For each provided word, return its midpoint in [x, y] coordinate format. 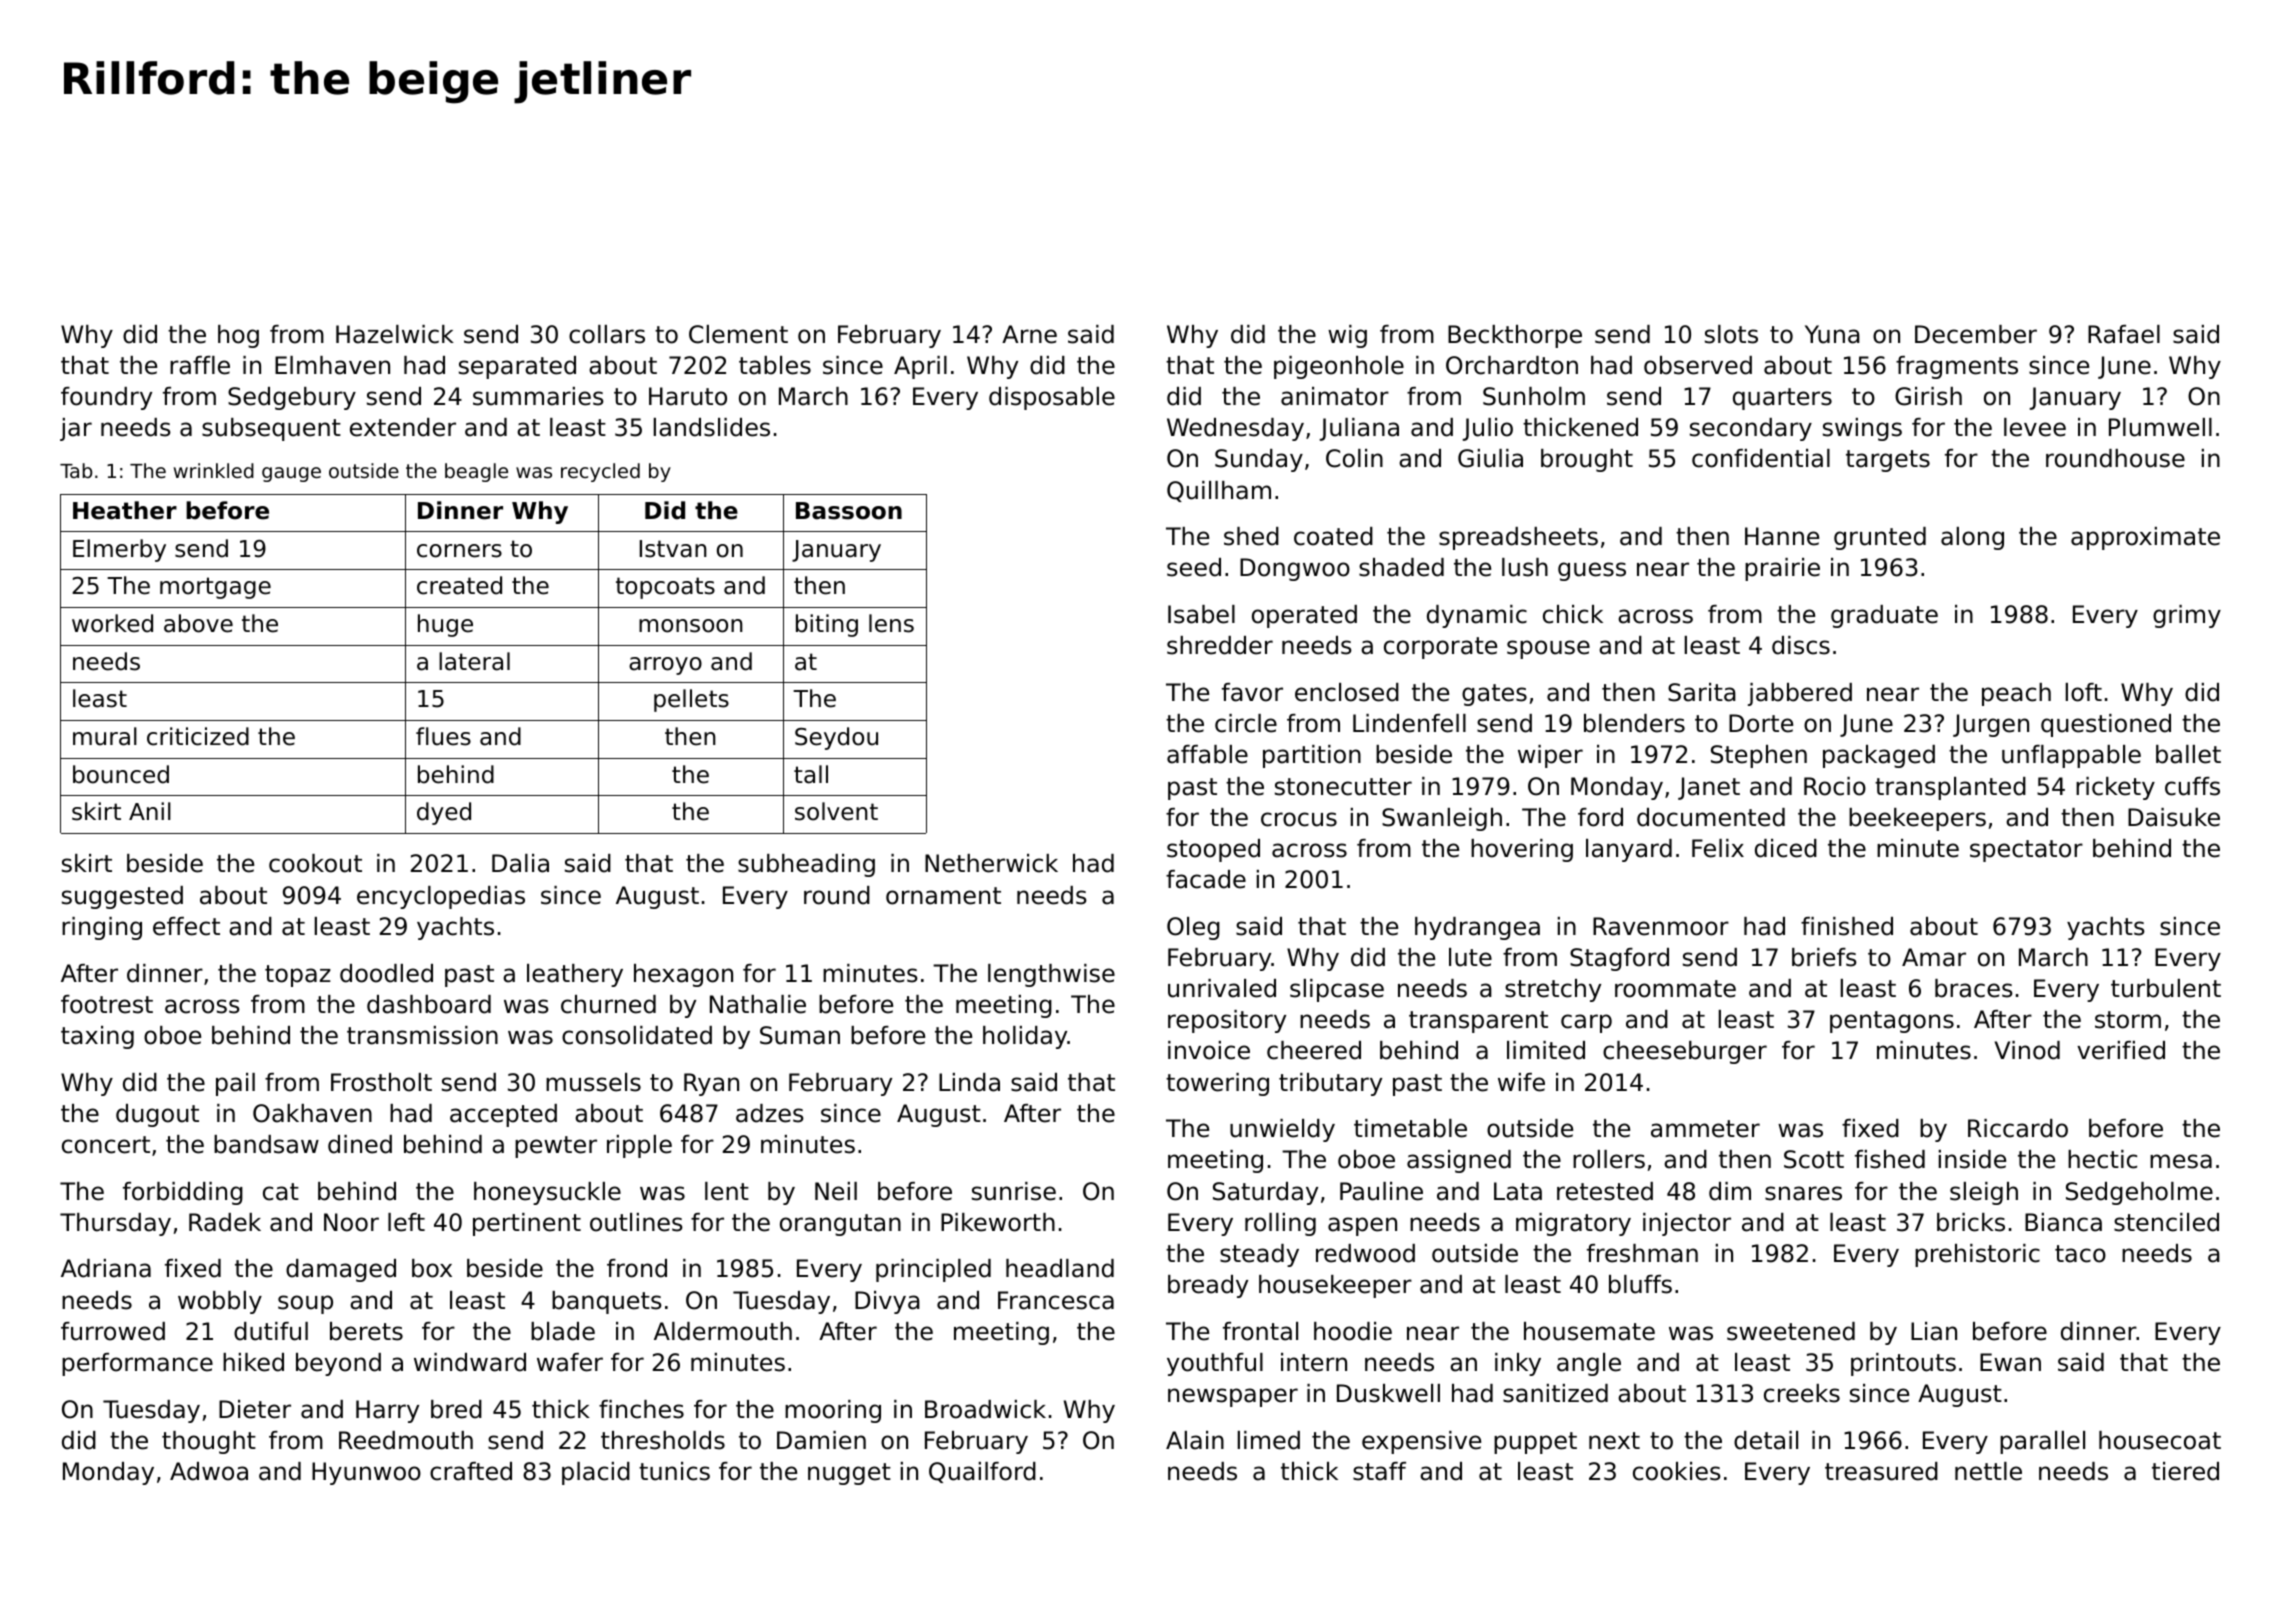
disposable [1052, 398]
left [406, 1222]
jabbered [1800, 694]
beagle [476, 472]
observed [1698, 365]
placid [596, 1473]
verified [2121, 1050]
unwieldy [1282, 1130]
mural [105, 736]
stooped [1213, 850]
